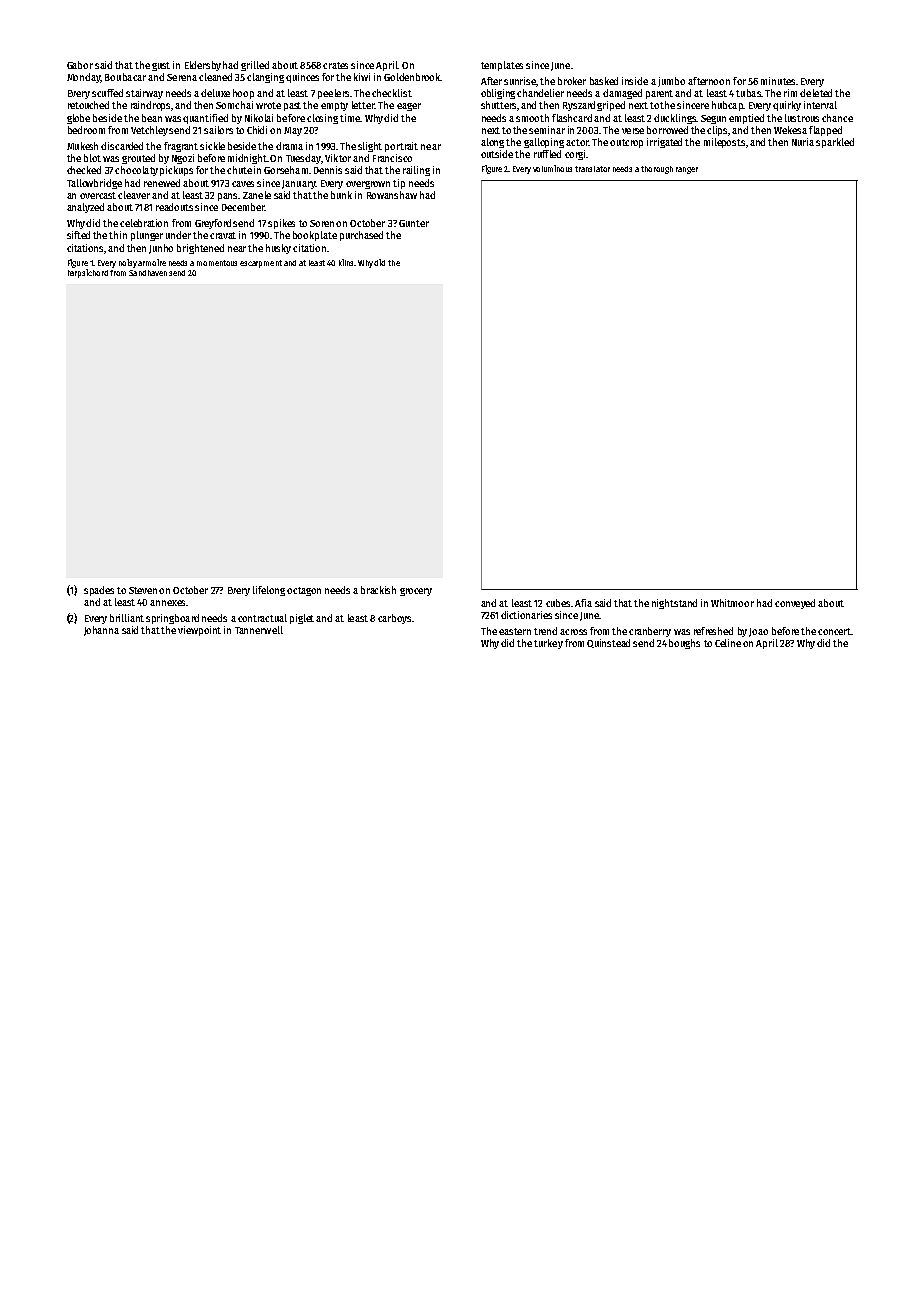 The image size is (924, 1308). What do you see at coordinates (227, 197) in the document?
I see `pans` at bounding box center [227, 197].
